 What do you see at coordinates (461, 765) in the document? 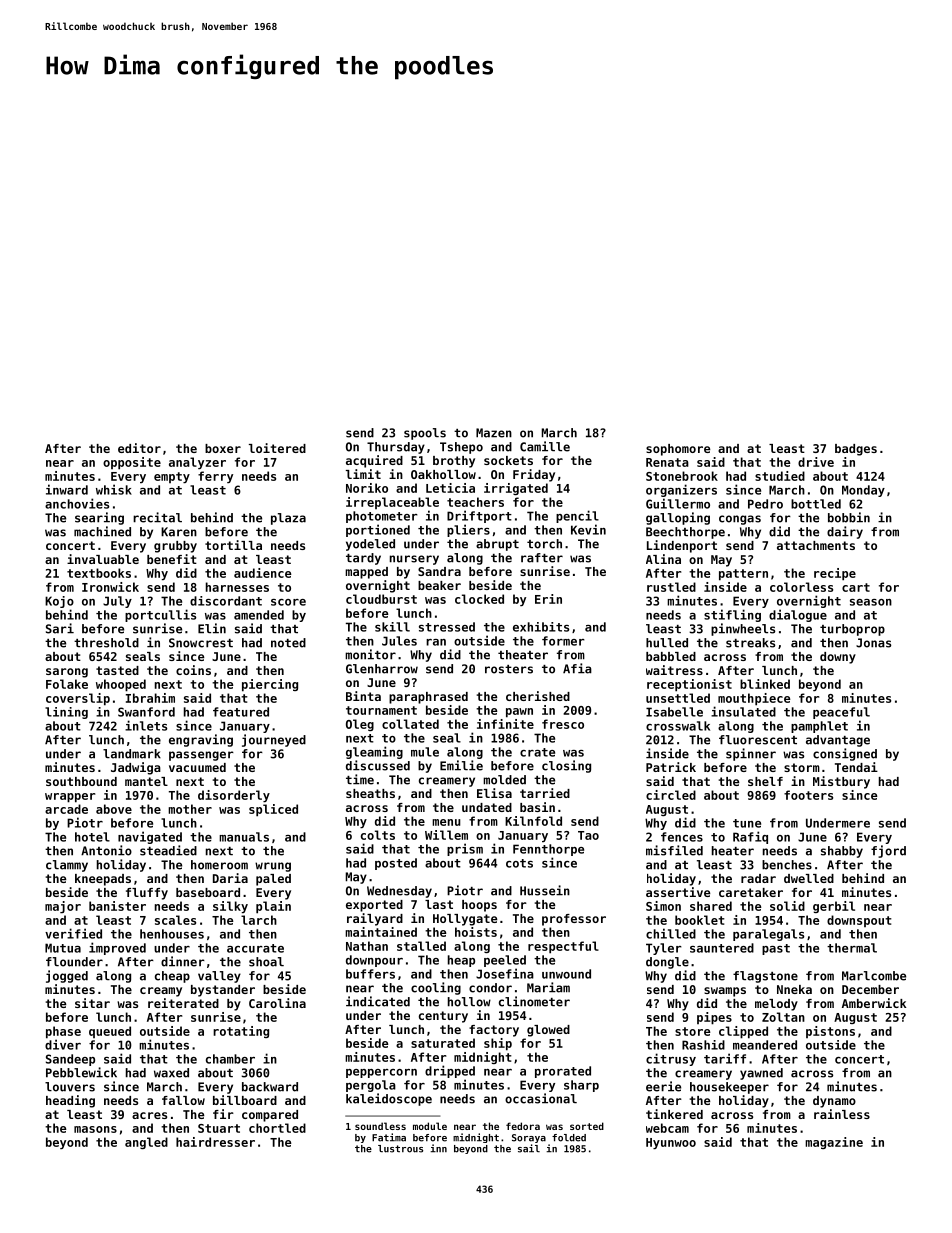
I see `Emilie` at bounding box center [461, 765].
